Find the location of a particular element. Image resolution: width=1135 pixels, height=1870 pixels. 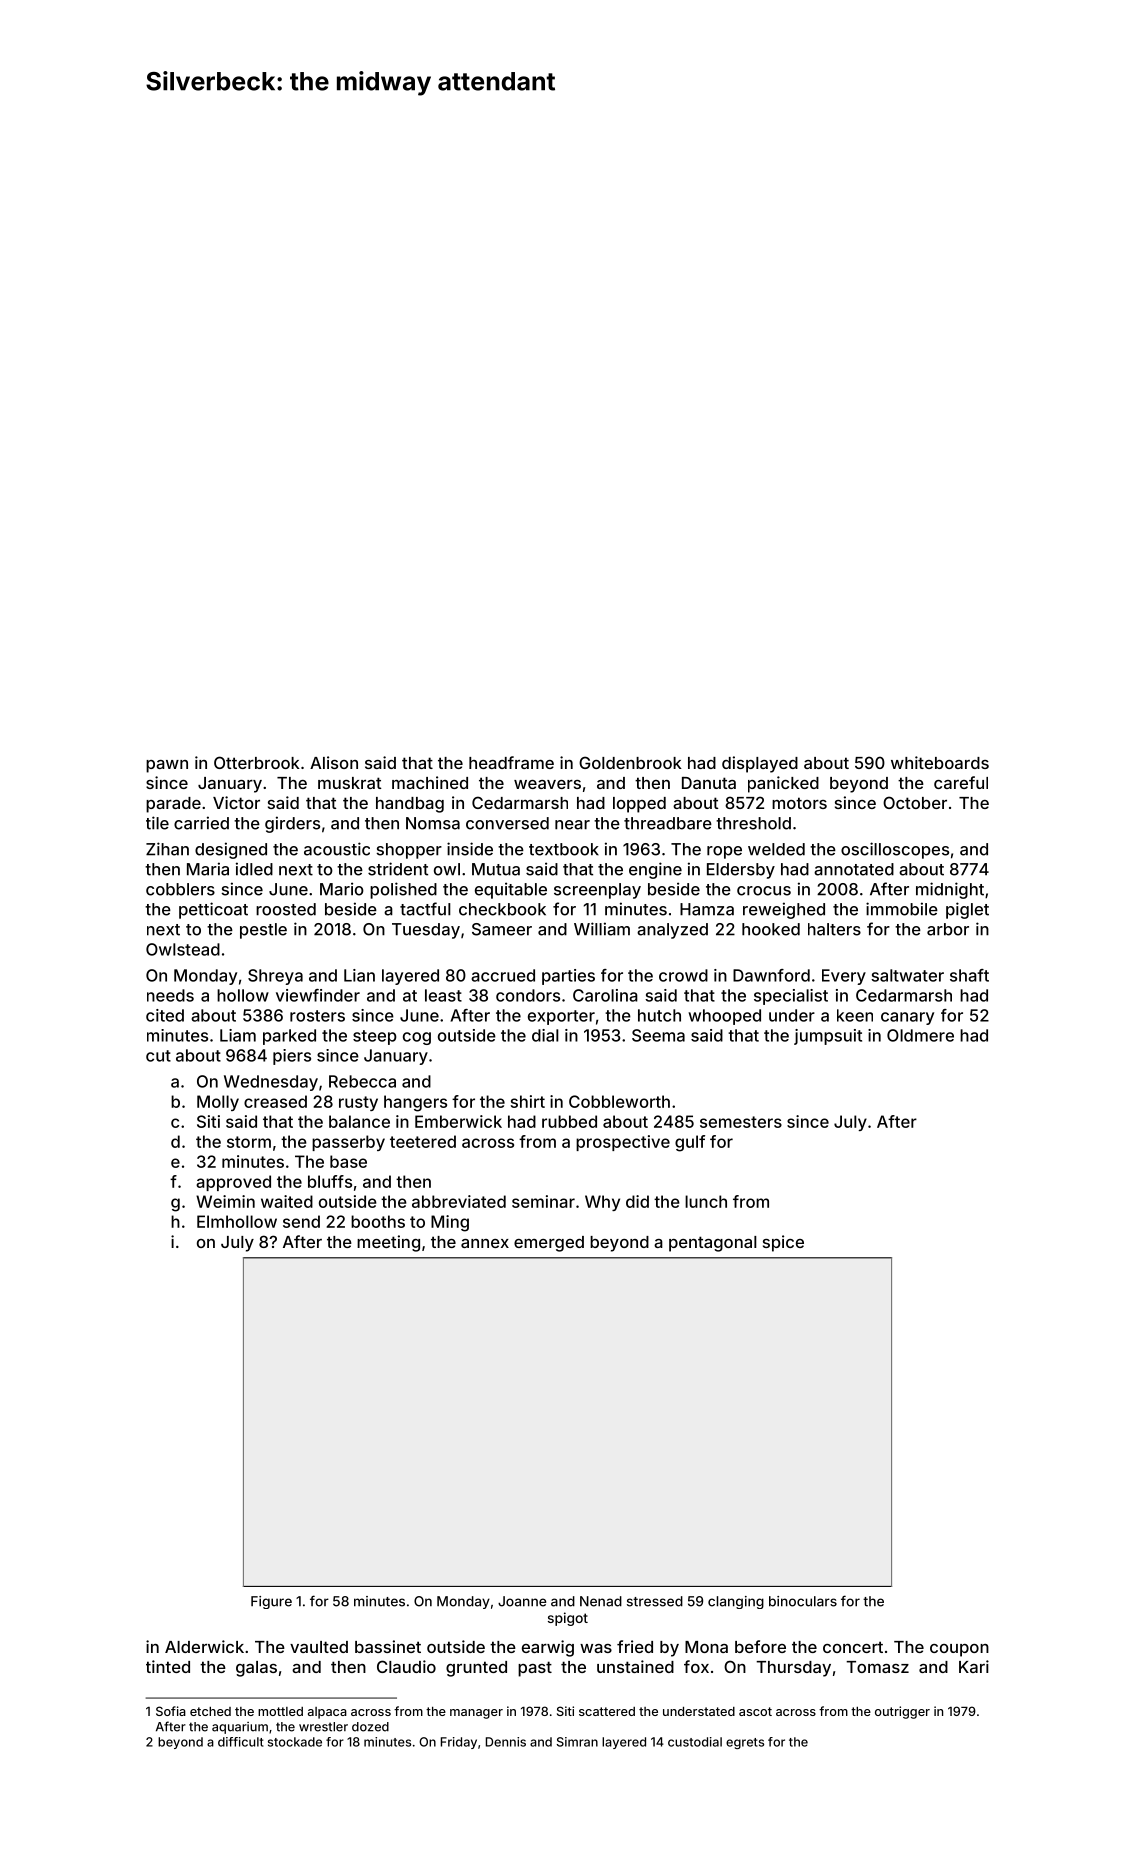

binoculars is located at coordinates (803, 1601).
